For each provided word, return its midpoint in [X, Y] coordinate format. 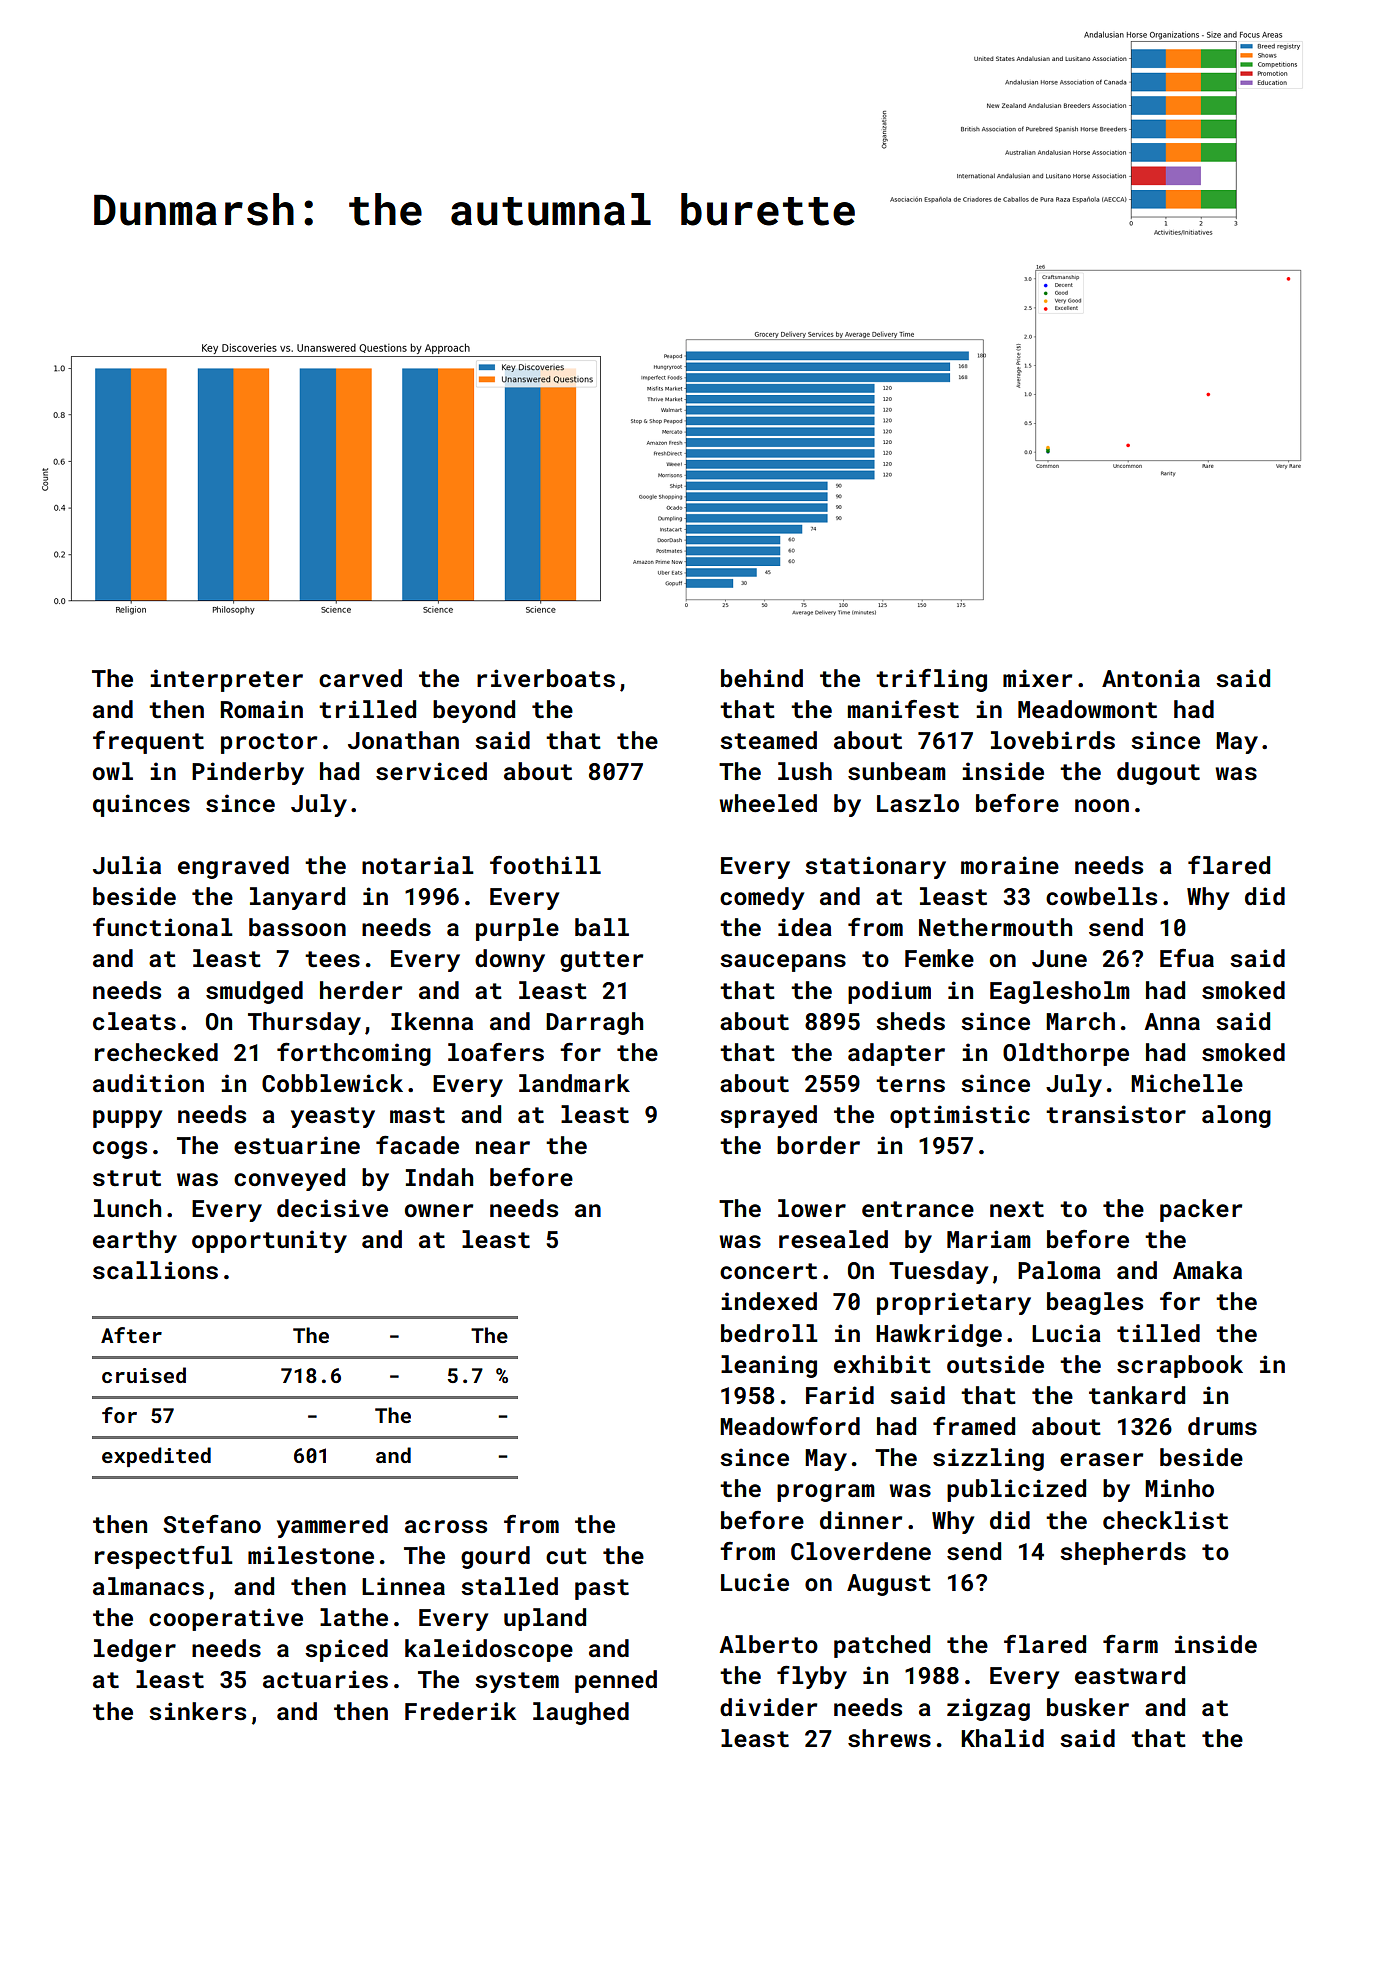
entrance [918, 1209]
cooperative [226, 1619]
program [826, 1493]
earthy [135, 1241]
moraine [1010, 865]
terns [910, 1084]
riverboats [546, 678]
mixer [1037, 678]
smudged [254, 992]
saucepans [783, 963]
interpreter [226, 680]
